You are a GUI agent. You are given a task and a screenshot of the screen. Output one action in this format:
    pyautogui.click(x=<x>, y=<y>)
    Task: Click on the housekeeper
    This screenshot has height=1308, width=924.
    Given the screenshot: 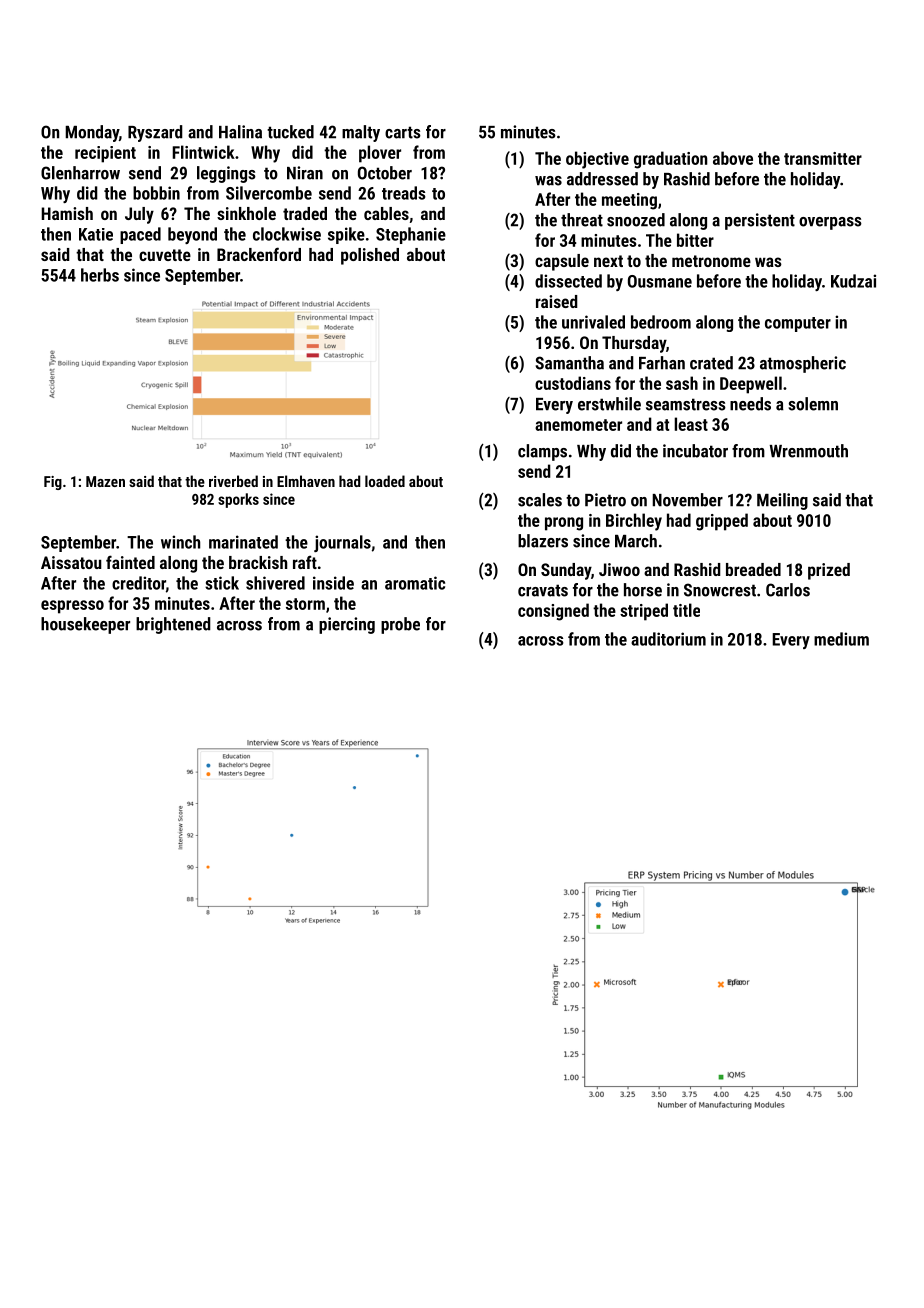 What is the action you would take?
    pyautogui.click(x=85, y=625)
